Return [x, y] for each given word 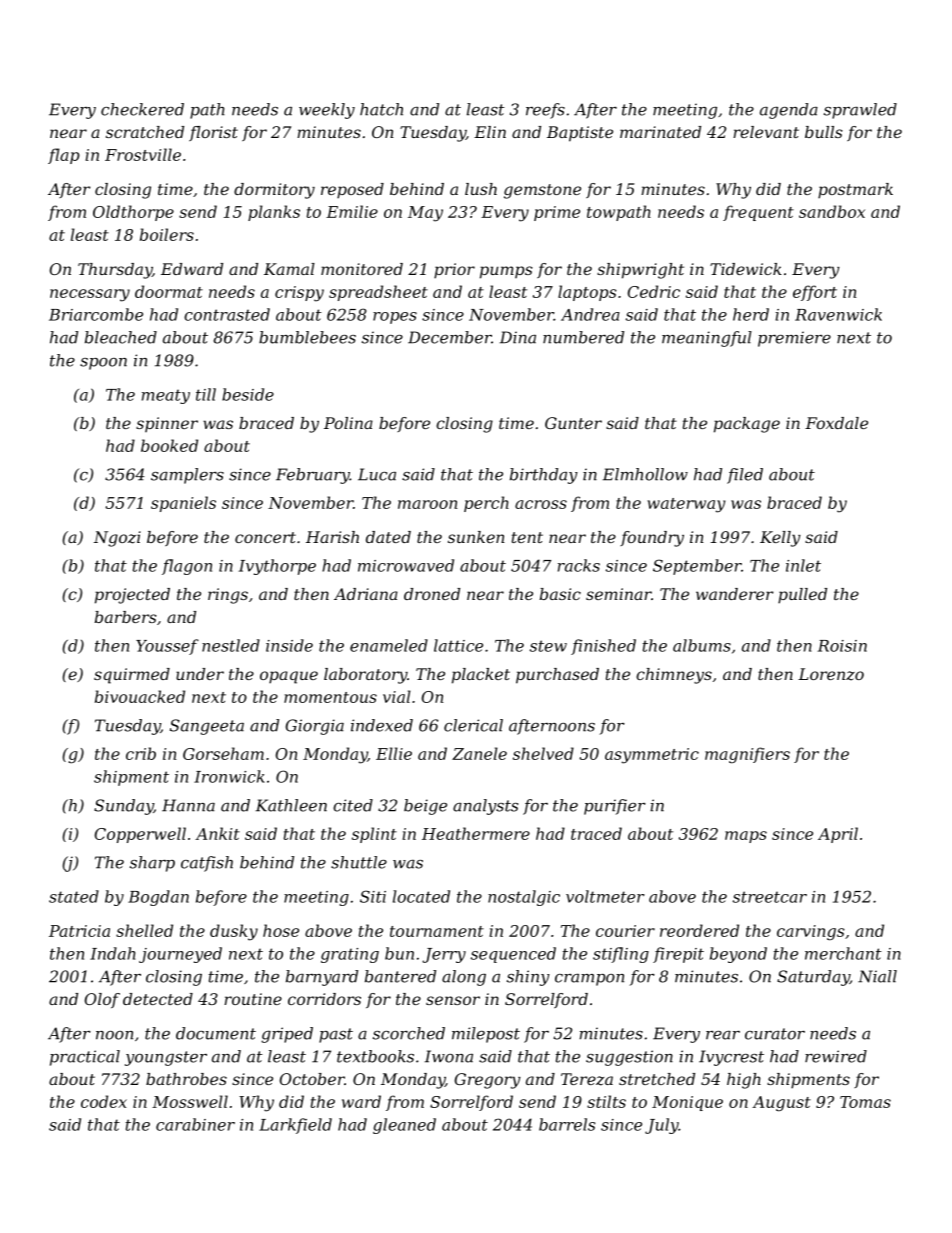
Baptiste [580, 134]
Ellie [394, 753]
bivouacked [140, 696]
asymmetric [652, 756]
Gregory [488, 1081]
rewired [836, 1056]
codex [104, 1101]
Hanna [188, 805]
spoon [103, 364]
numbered [583, 337]
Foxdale [836, 423]
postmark [855, 191]
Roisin [842, 646]
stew [548, 646]
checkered [142, 109]
